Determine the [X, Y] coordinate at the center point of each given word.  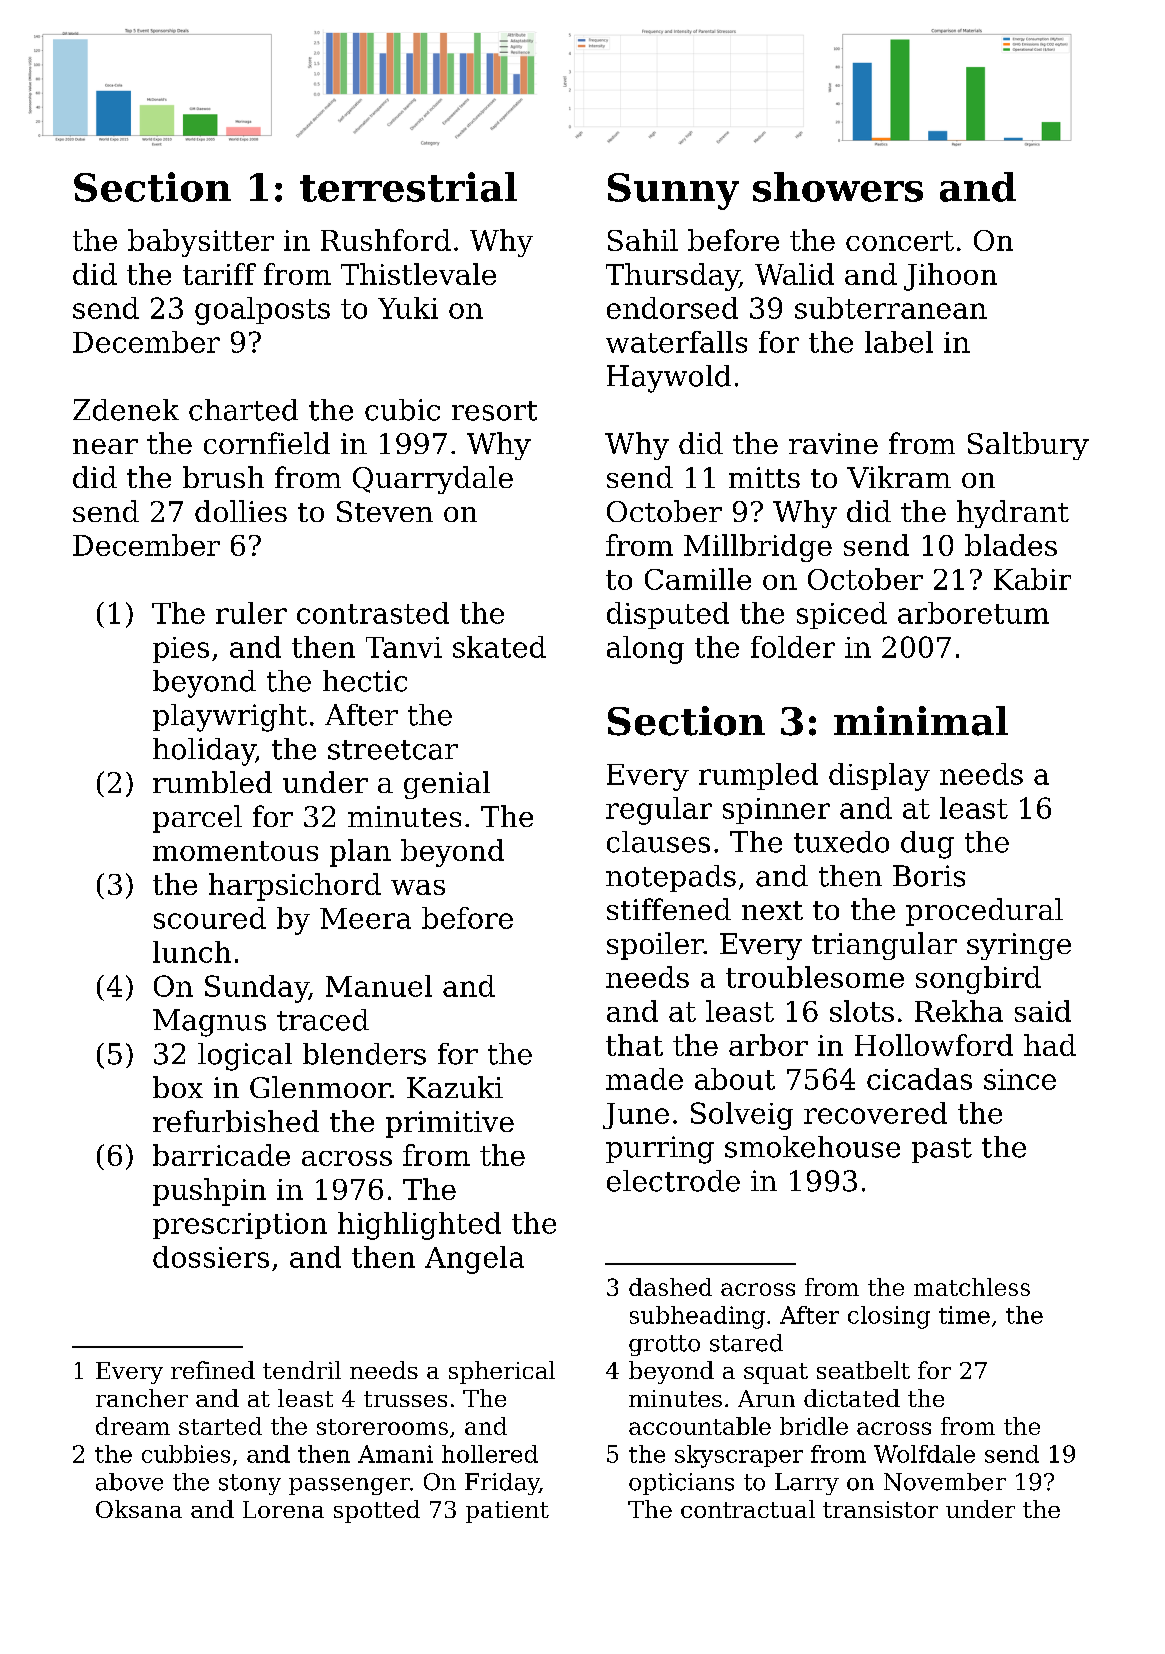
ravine [833, 443]
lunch [192, 952]
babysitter [201, 243]
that [634, 1045]
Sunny [673, 191]
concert [900, 241]
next [772, 910]
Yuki [408, 308]
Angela [474, 1260]
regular [659, 811]
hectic [365, 681]
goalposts [262, 311]
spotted [377, 1511]
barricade [221, 1155]
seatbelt [863, 1370]
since [1020, 1079]
